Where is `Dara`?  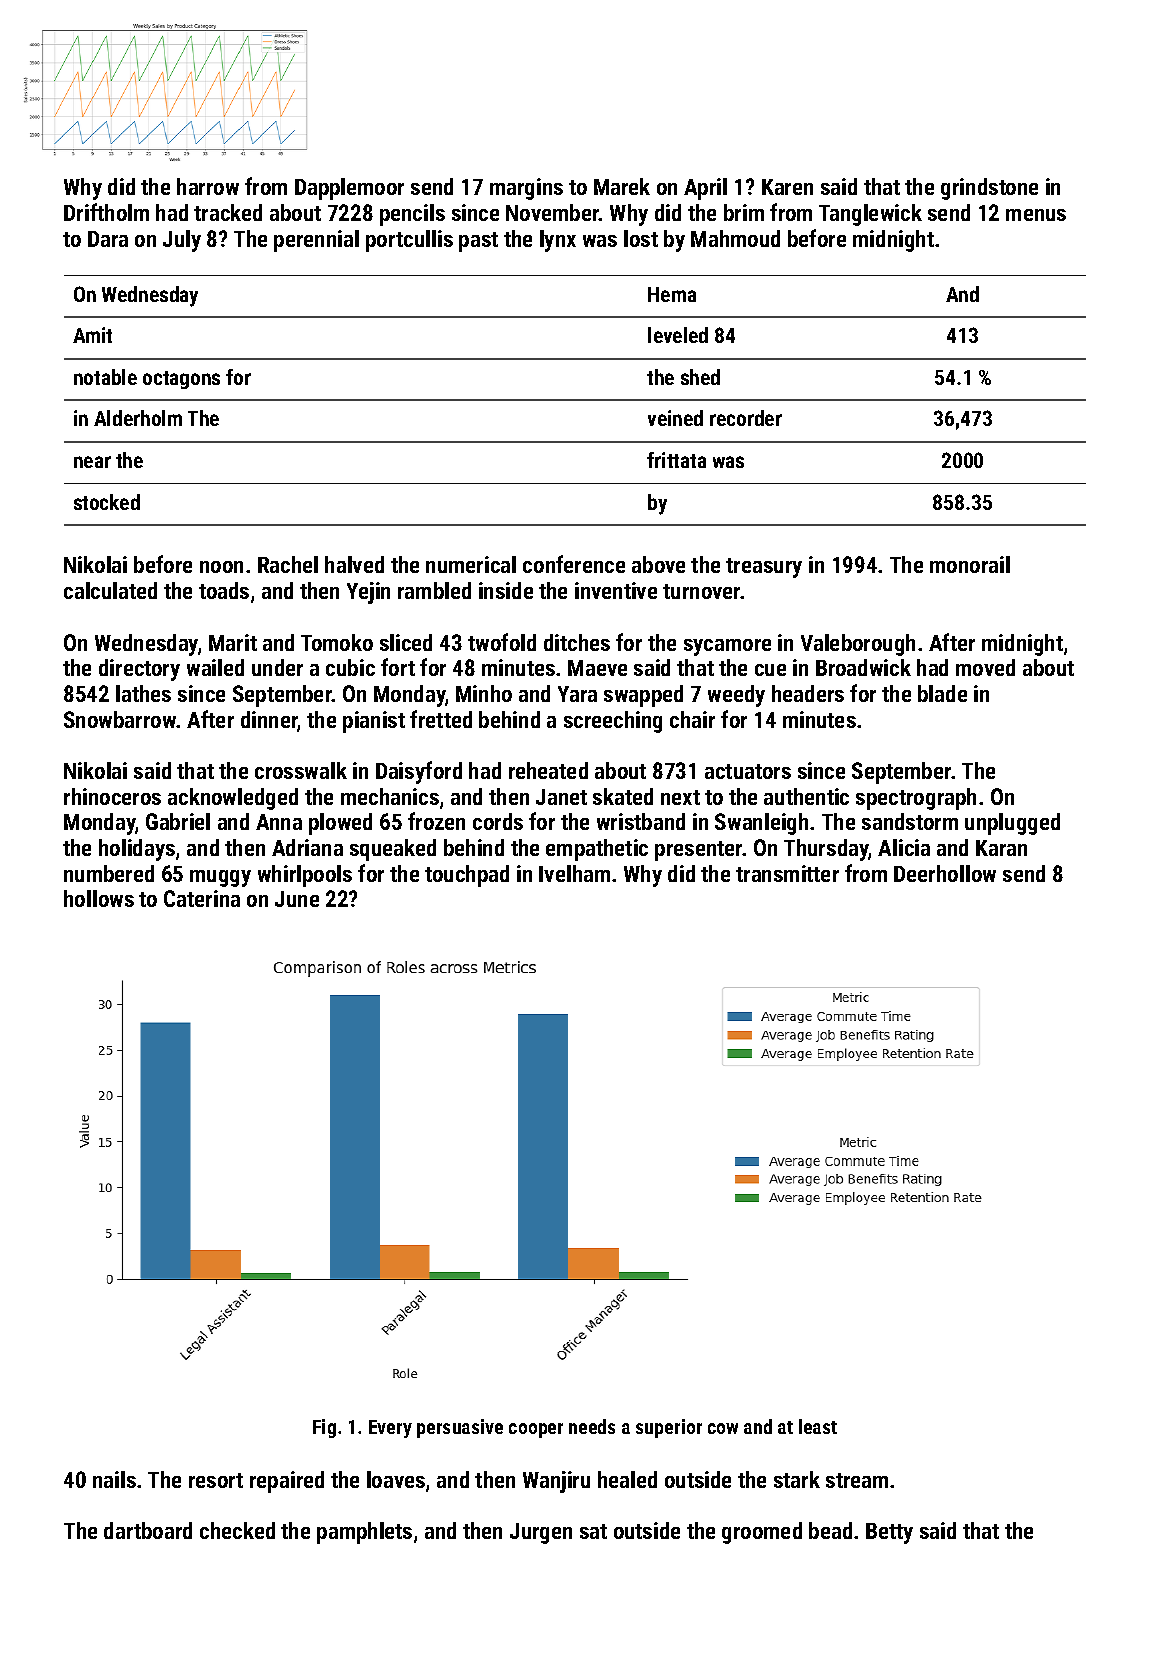
Dara is located at coordinates (108, 239).
